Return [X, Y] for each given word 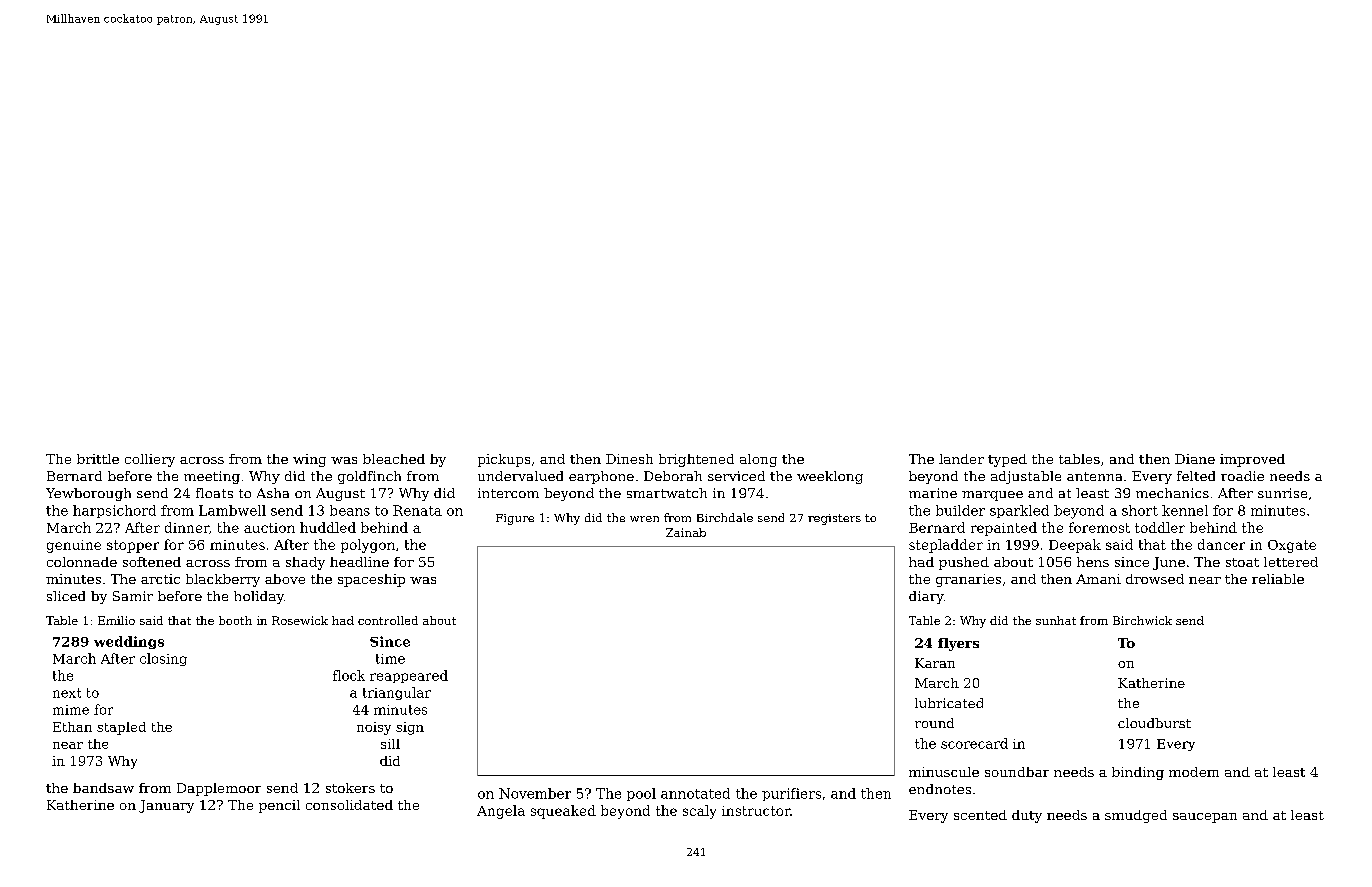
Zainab [686, 532]
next [67, 693]
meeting [212, 477]
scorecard [974, 743]
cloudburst [1154, 723]
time [390, 659]
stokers [350, 788]
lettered [1291, 562]
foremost [1099, 527]
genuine [74, 546]
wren [644, 519]
